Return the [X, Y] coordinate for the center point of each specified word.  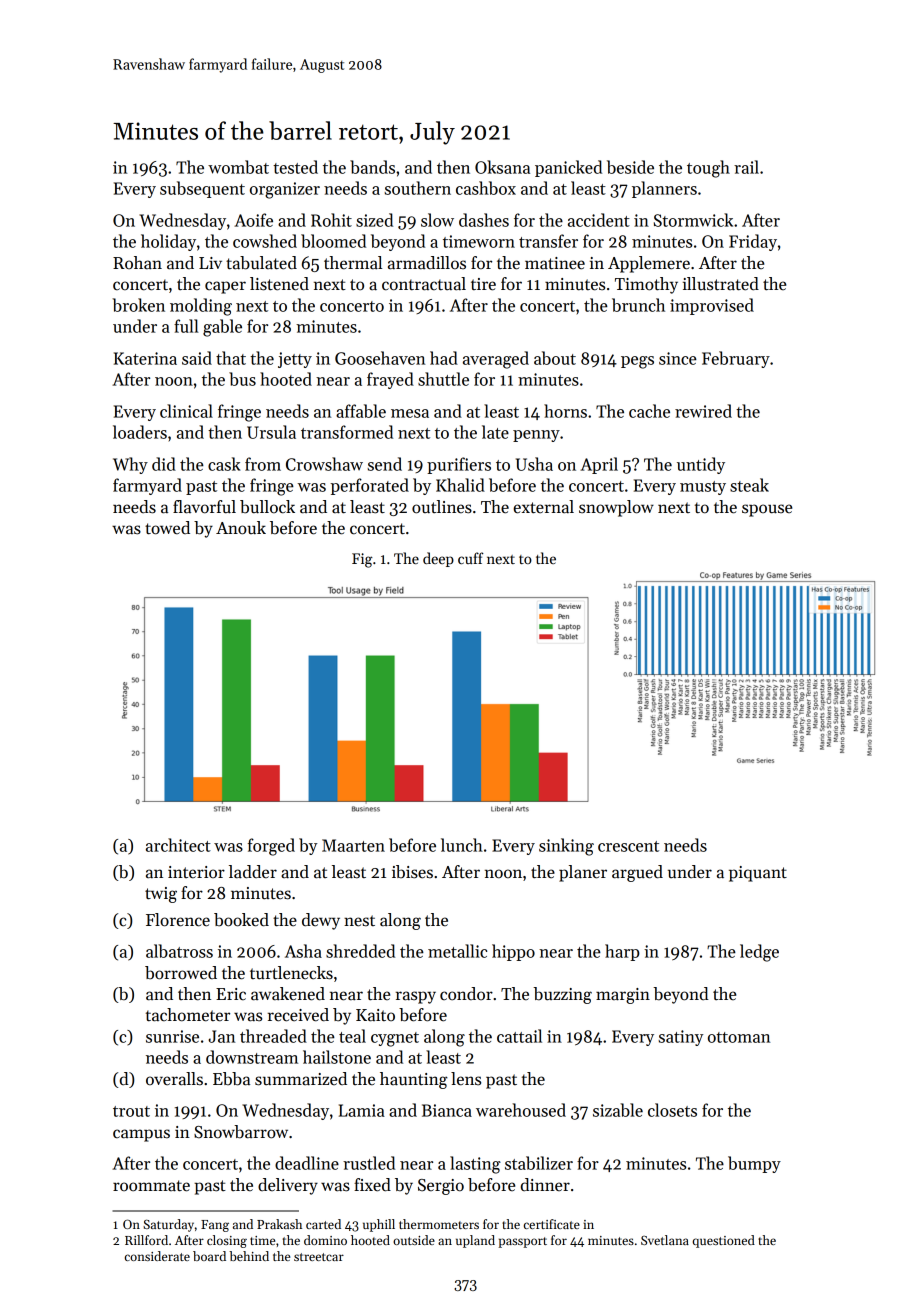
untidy [701, 465]
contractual [424, 284]
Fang [215, 1226]
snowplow [616, 508]
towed [167, 528]
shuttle [443, 379]
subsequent [202, 189]
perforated [369, 486]
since [678, 358]
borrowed [181, 973]
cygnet [395, 1039]
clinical [186, 411]
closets [672, 1110]
